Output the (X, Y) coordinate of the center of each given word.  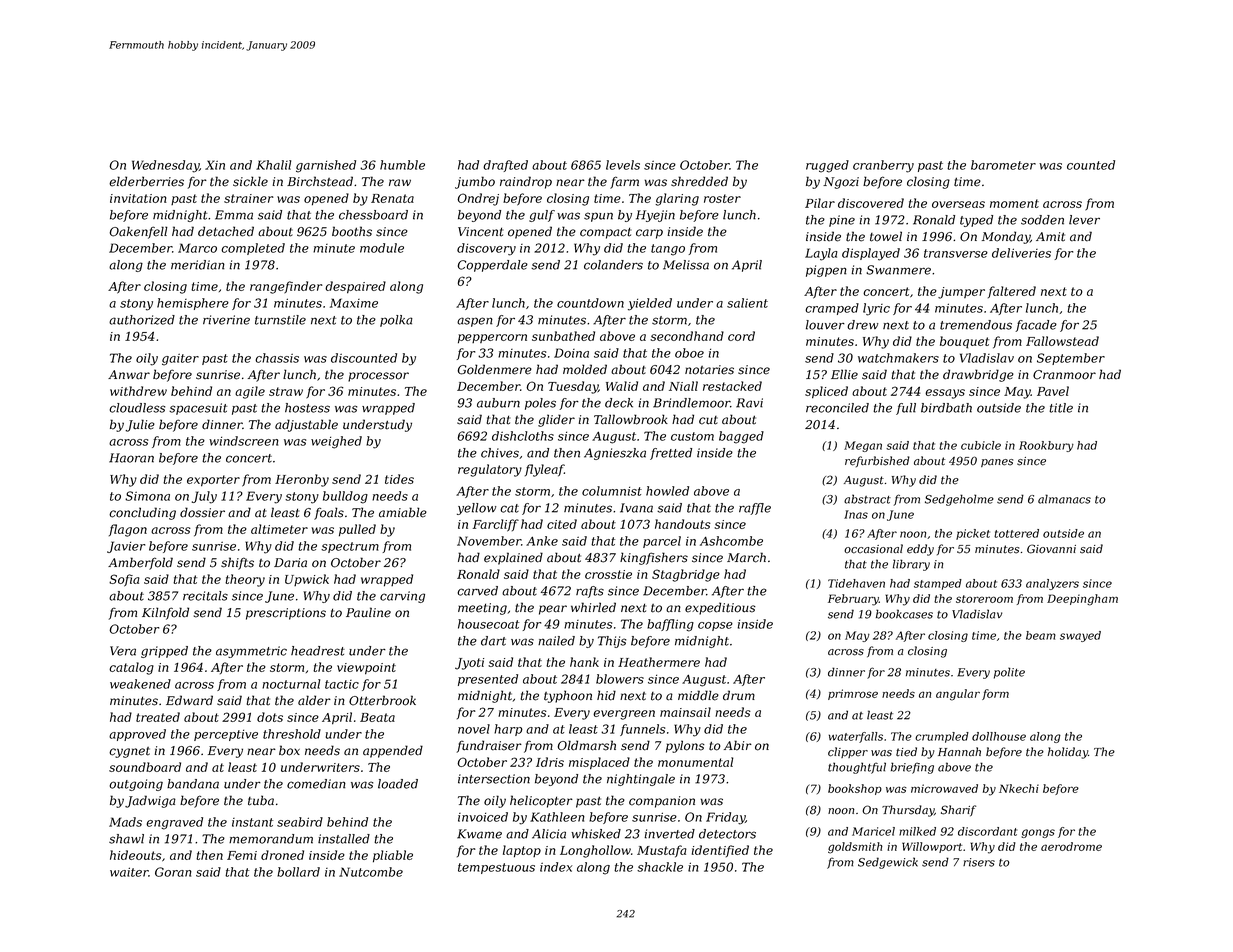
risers (979, 862)
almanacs (1064, 499)
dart (493, 641)
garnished (326, 166)
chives (500, 453)
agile (250, 392)
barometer (1003, 165)
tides (399, 479)
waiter (129, 872)
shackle (660, 867)
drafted (505, 166)
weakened (140, 684)
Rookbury (1046, 446)
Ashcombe (731, 541)
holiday (1068, 753)
